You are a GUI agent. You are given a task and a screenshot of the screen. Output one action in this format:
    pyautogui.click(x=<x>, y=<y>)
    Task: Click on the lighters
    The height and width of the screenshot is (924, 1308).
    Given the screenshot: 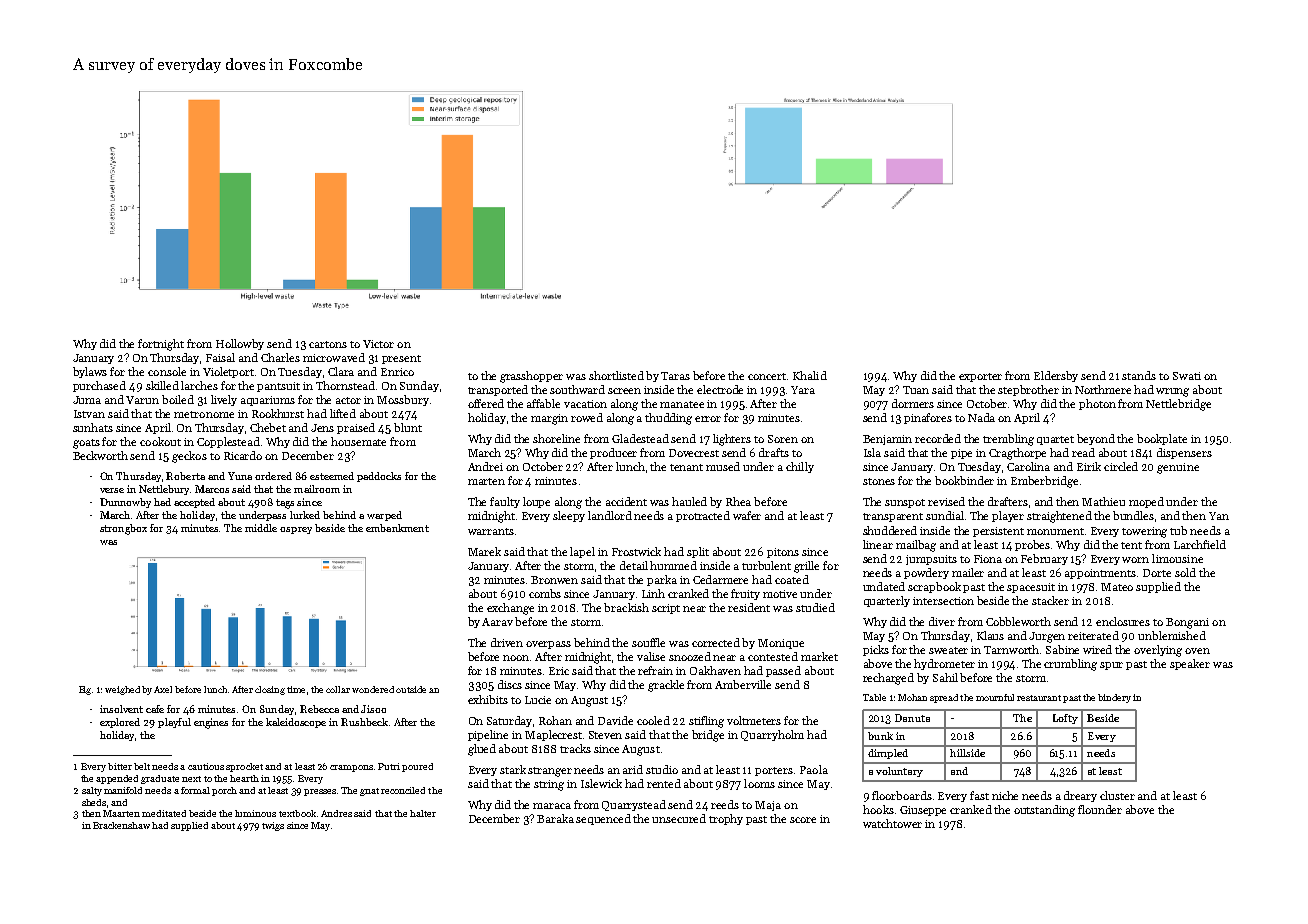 What is the action you would take?
    pyautogui.click(x=732, y=440)
